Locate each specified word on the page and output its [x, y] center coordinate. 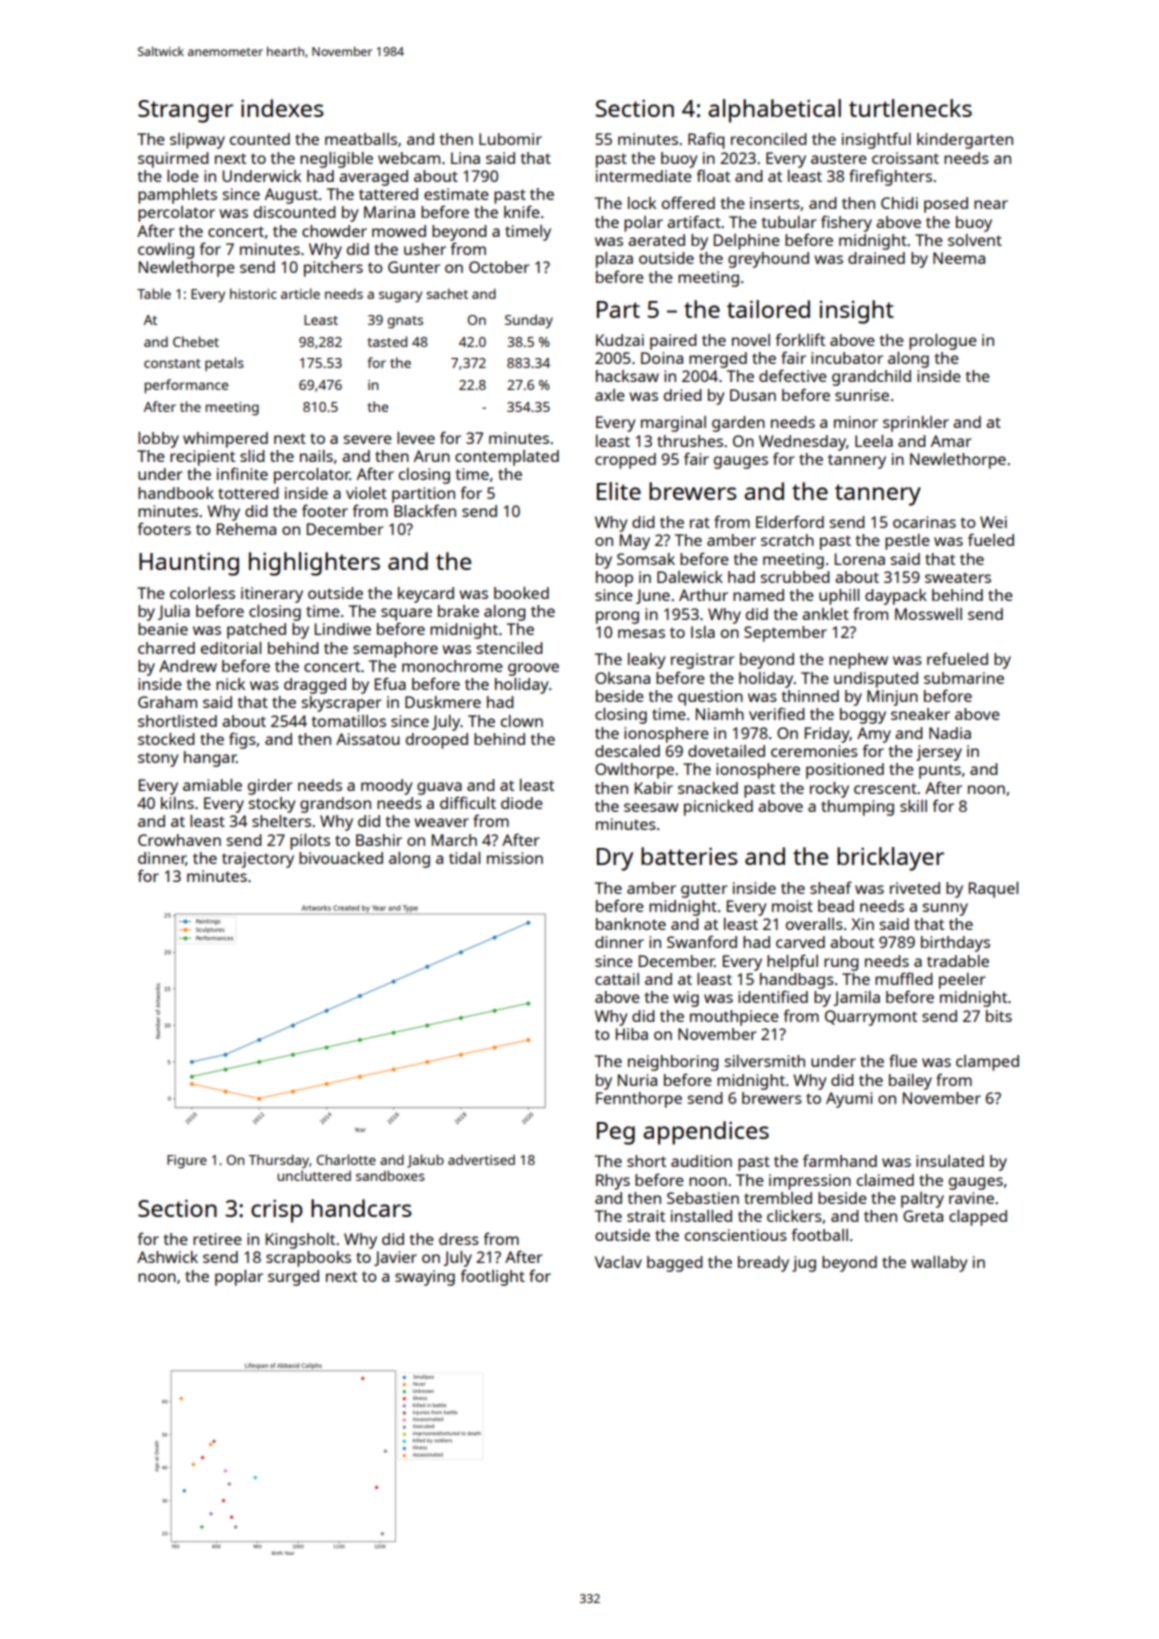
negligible [336, 160]
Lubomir [510, 139]
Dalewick [690, 577]
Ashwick [167, 1257]
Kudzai [620, 340]
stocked [166, 739]
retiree [217, 1239]
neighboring [673, 1063]
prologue [943, 342]
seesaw [651, 807]
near [991, 204]
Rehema [246, 529]
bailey [910, 1082]
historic [253, 293]
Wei [993, 522]
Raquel [993, 890]
